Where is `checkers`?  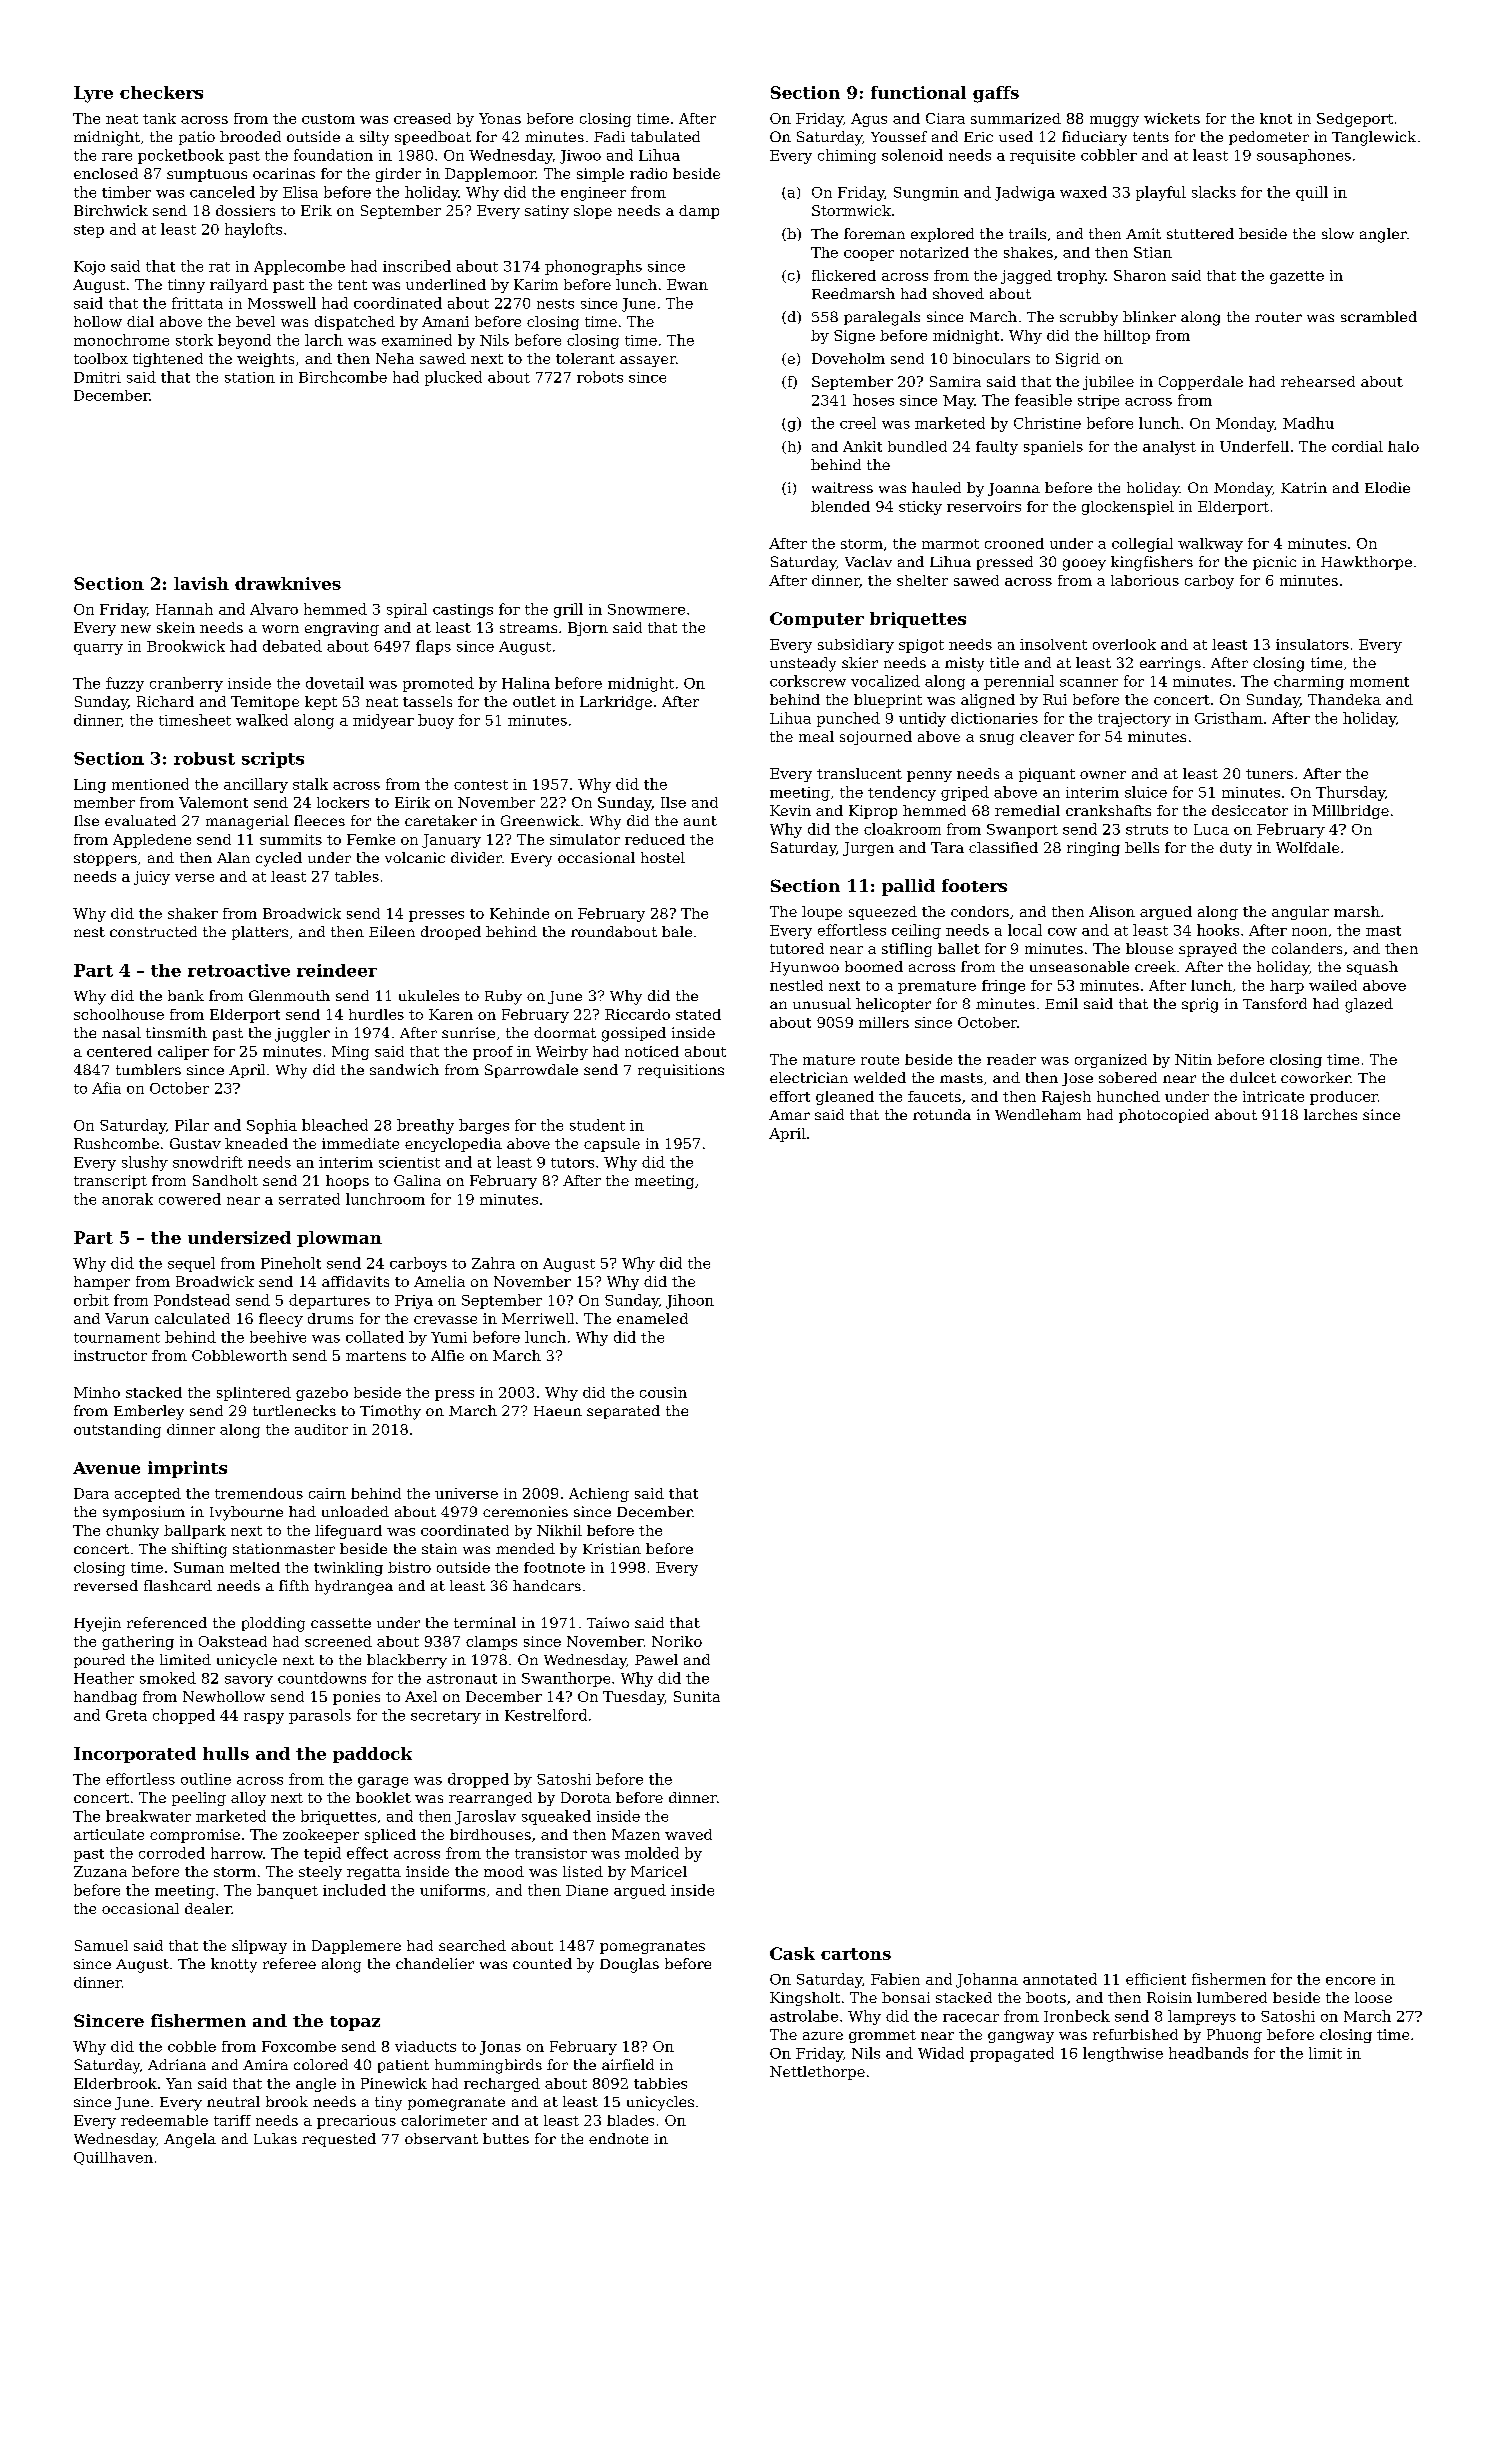
checkers is located at coordinates (161, 92).
